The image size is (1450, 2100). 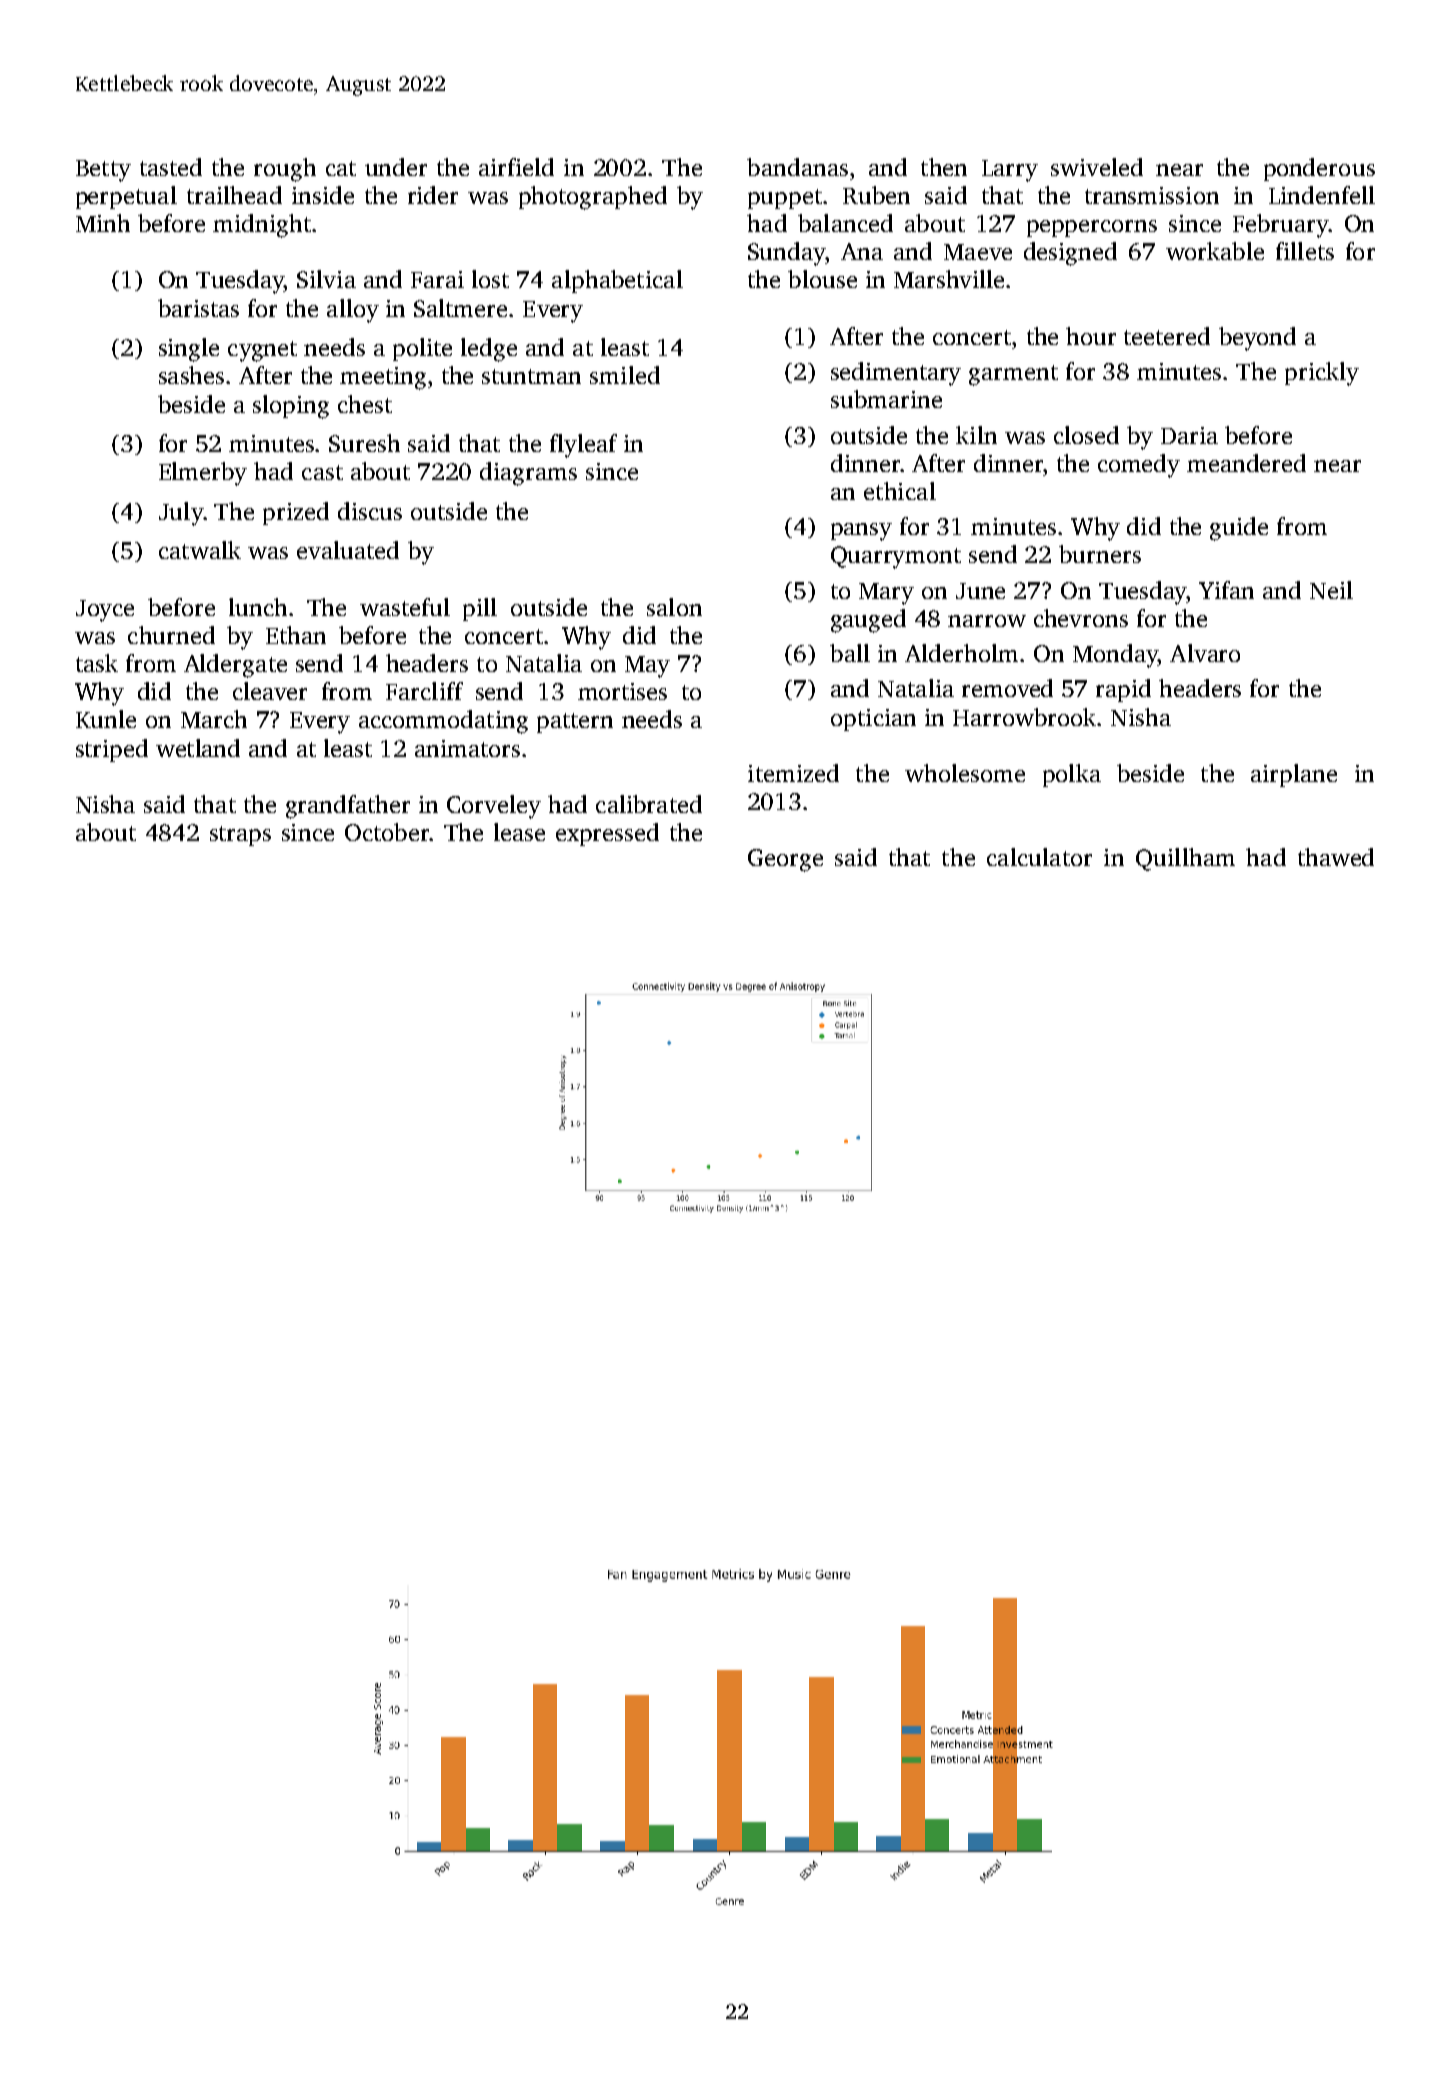 I want to click on lunch, so click(x=258, y=607).
